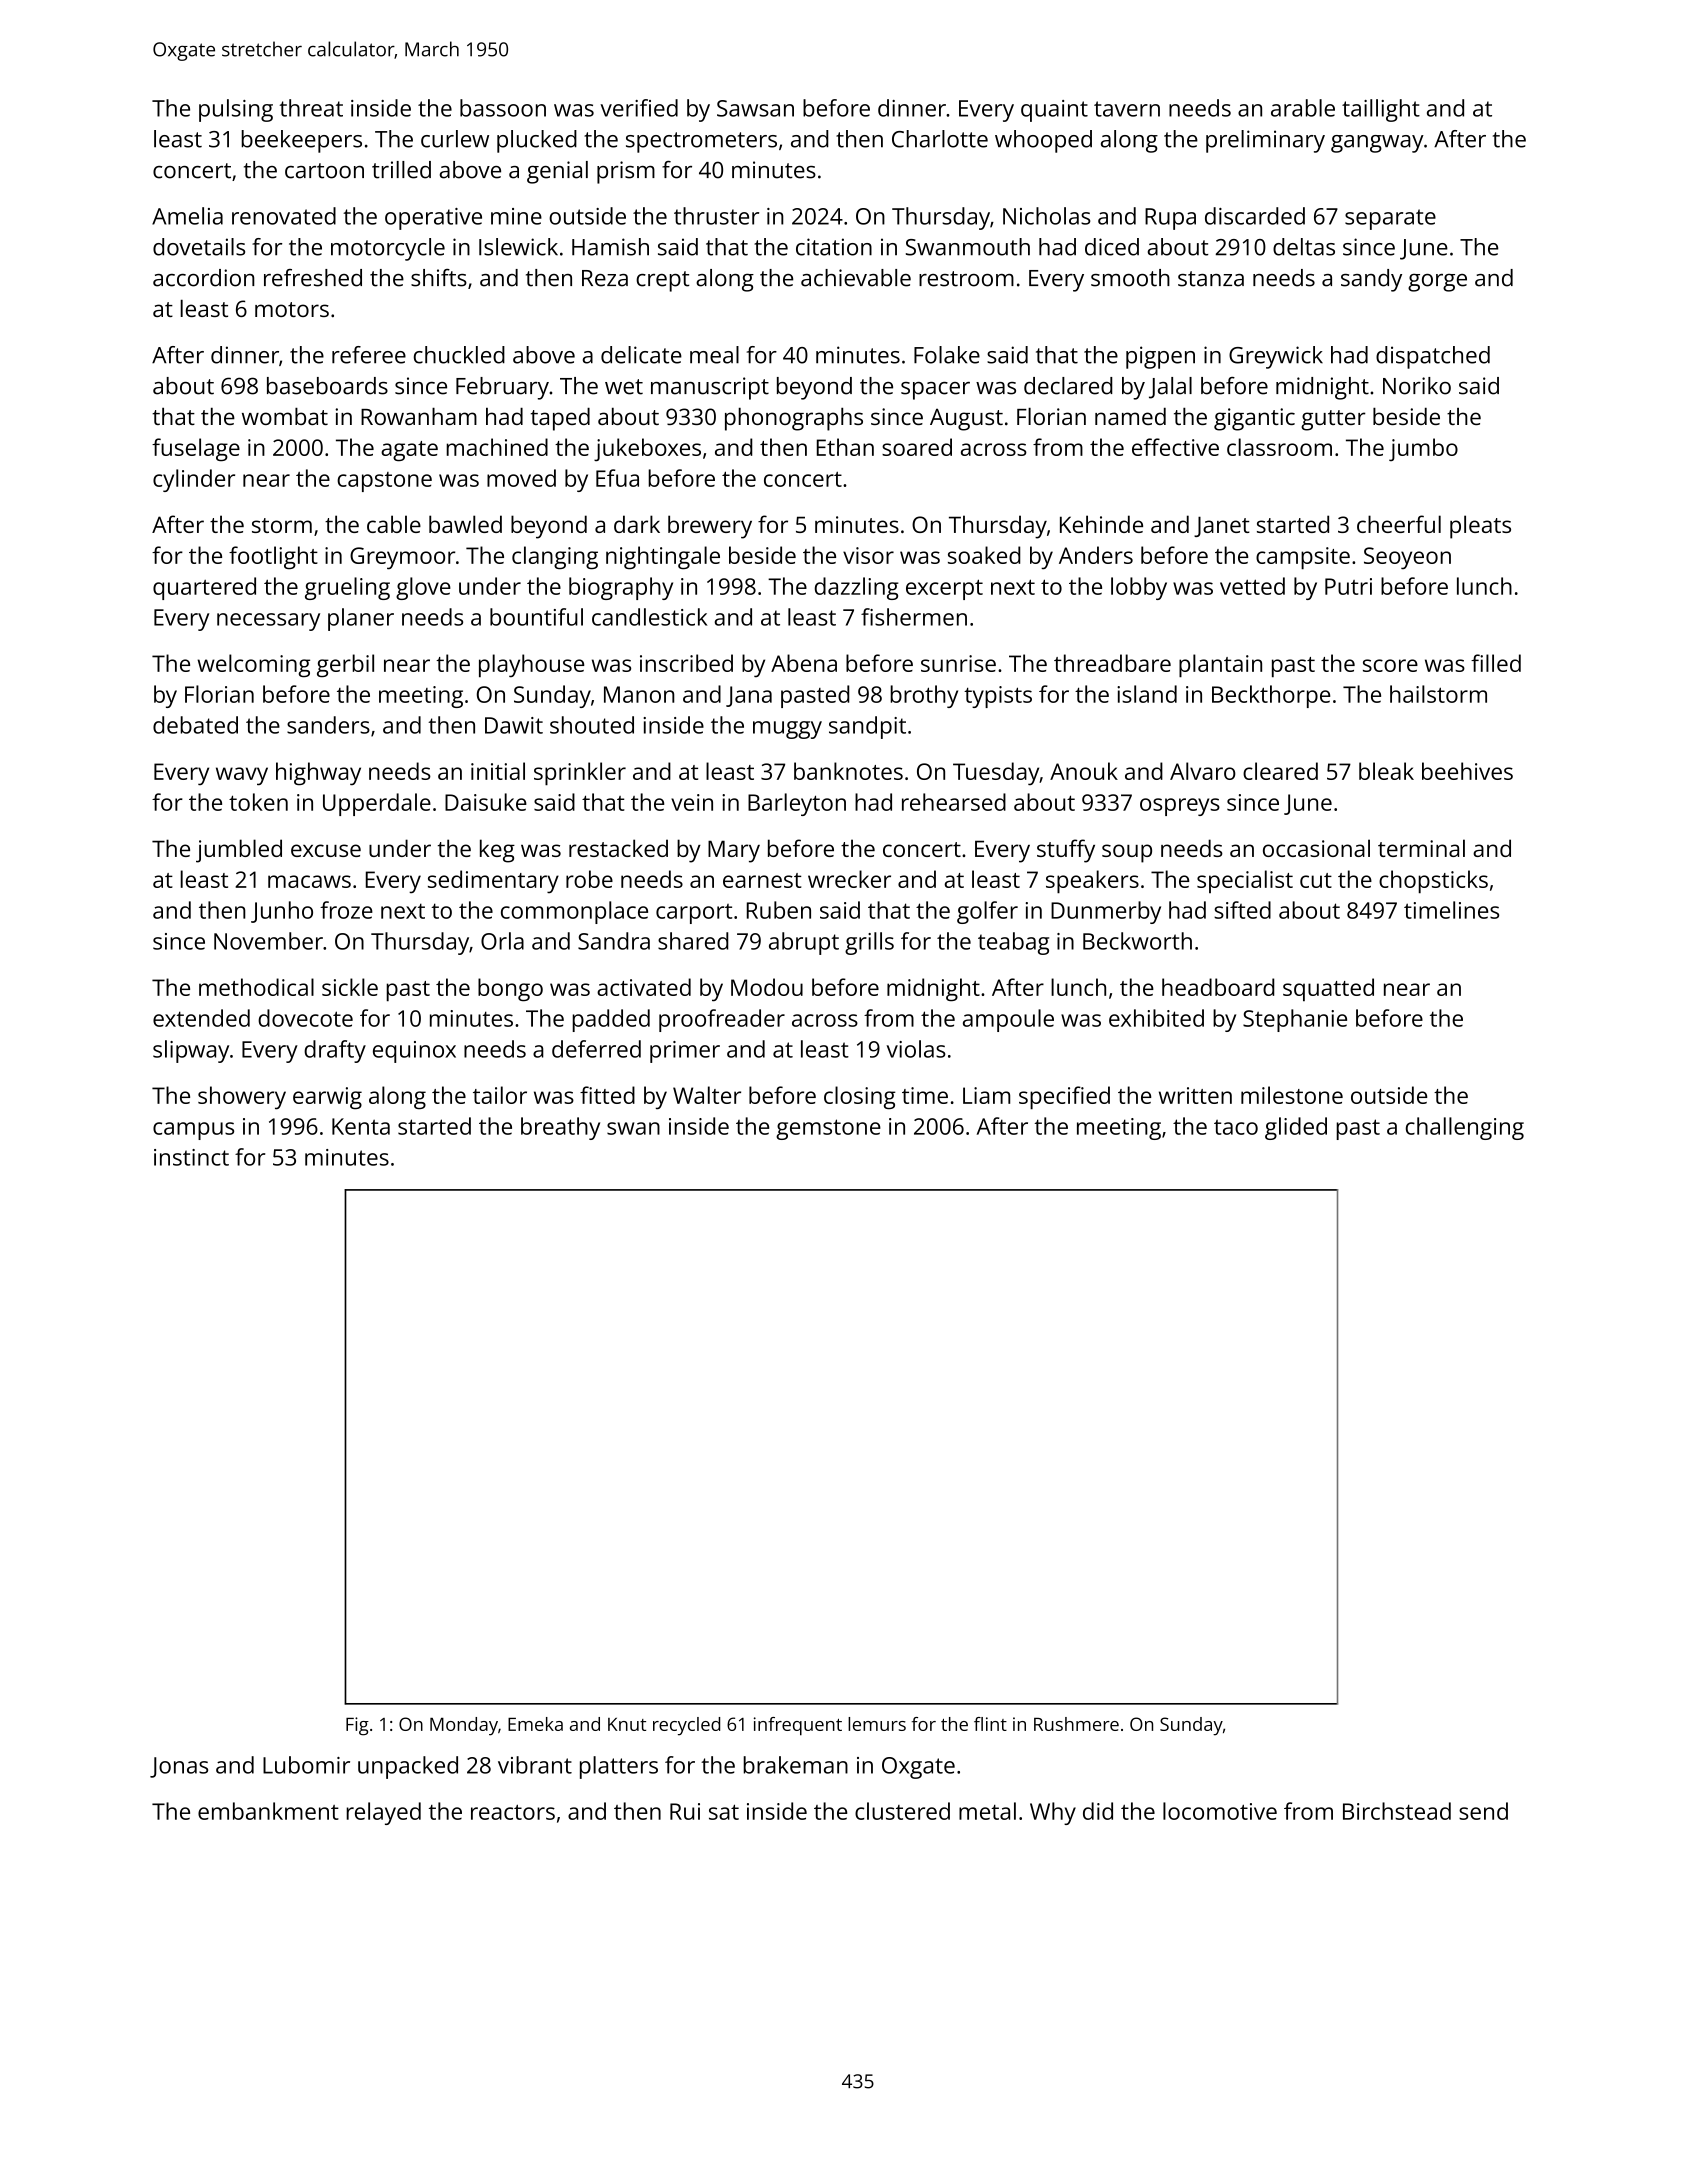  I want to click on Rushmere, so click(1076, 1724).
